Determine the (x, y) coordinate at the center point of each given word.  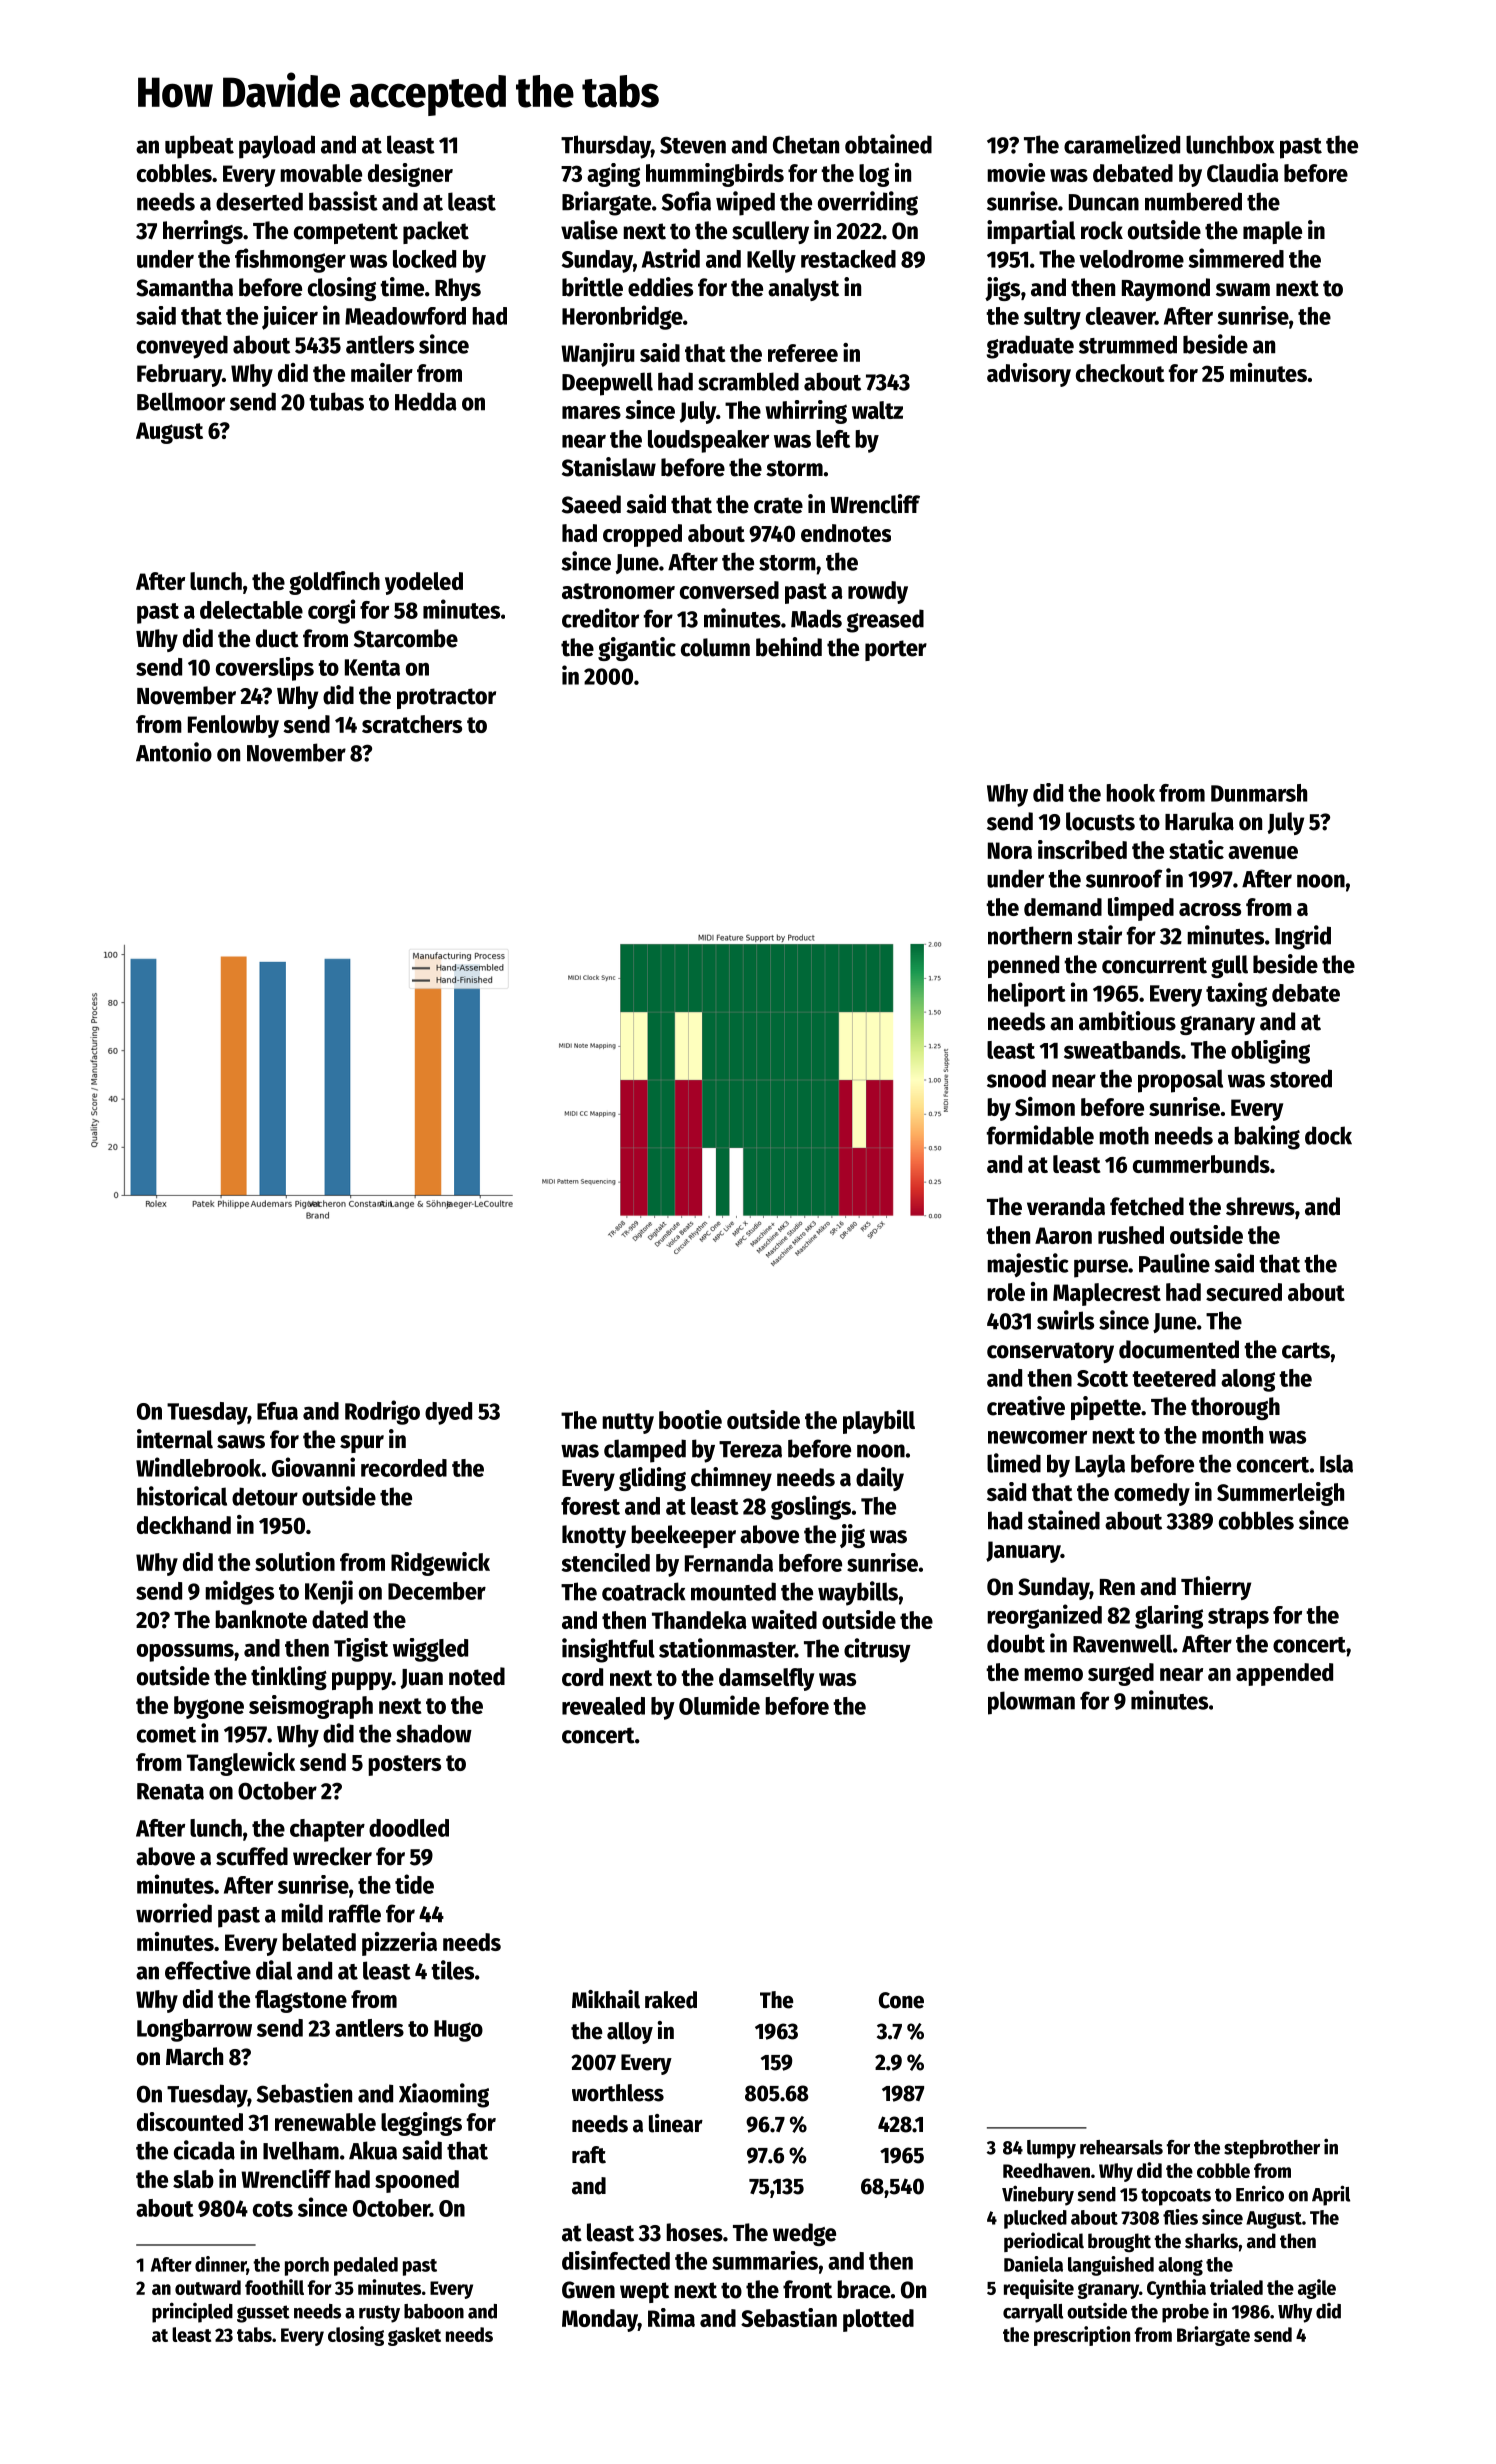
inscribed (1082, 849)
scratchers (412, 724)
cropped (642, 535)
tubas (336, 401)
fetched (1147, 1206)
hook (1130, 793)
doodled (409, 1828)
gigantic (637, 649)
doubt (1016, 1643)
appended (1284, 1674)
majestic (1027, 1265)
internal (175, 1439)
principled (192, 2312)
